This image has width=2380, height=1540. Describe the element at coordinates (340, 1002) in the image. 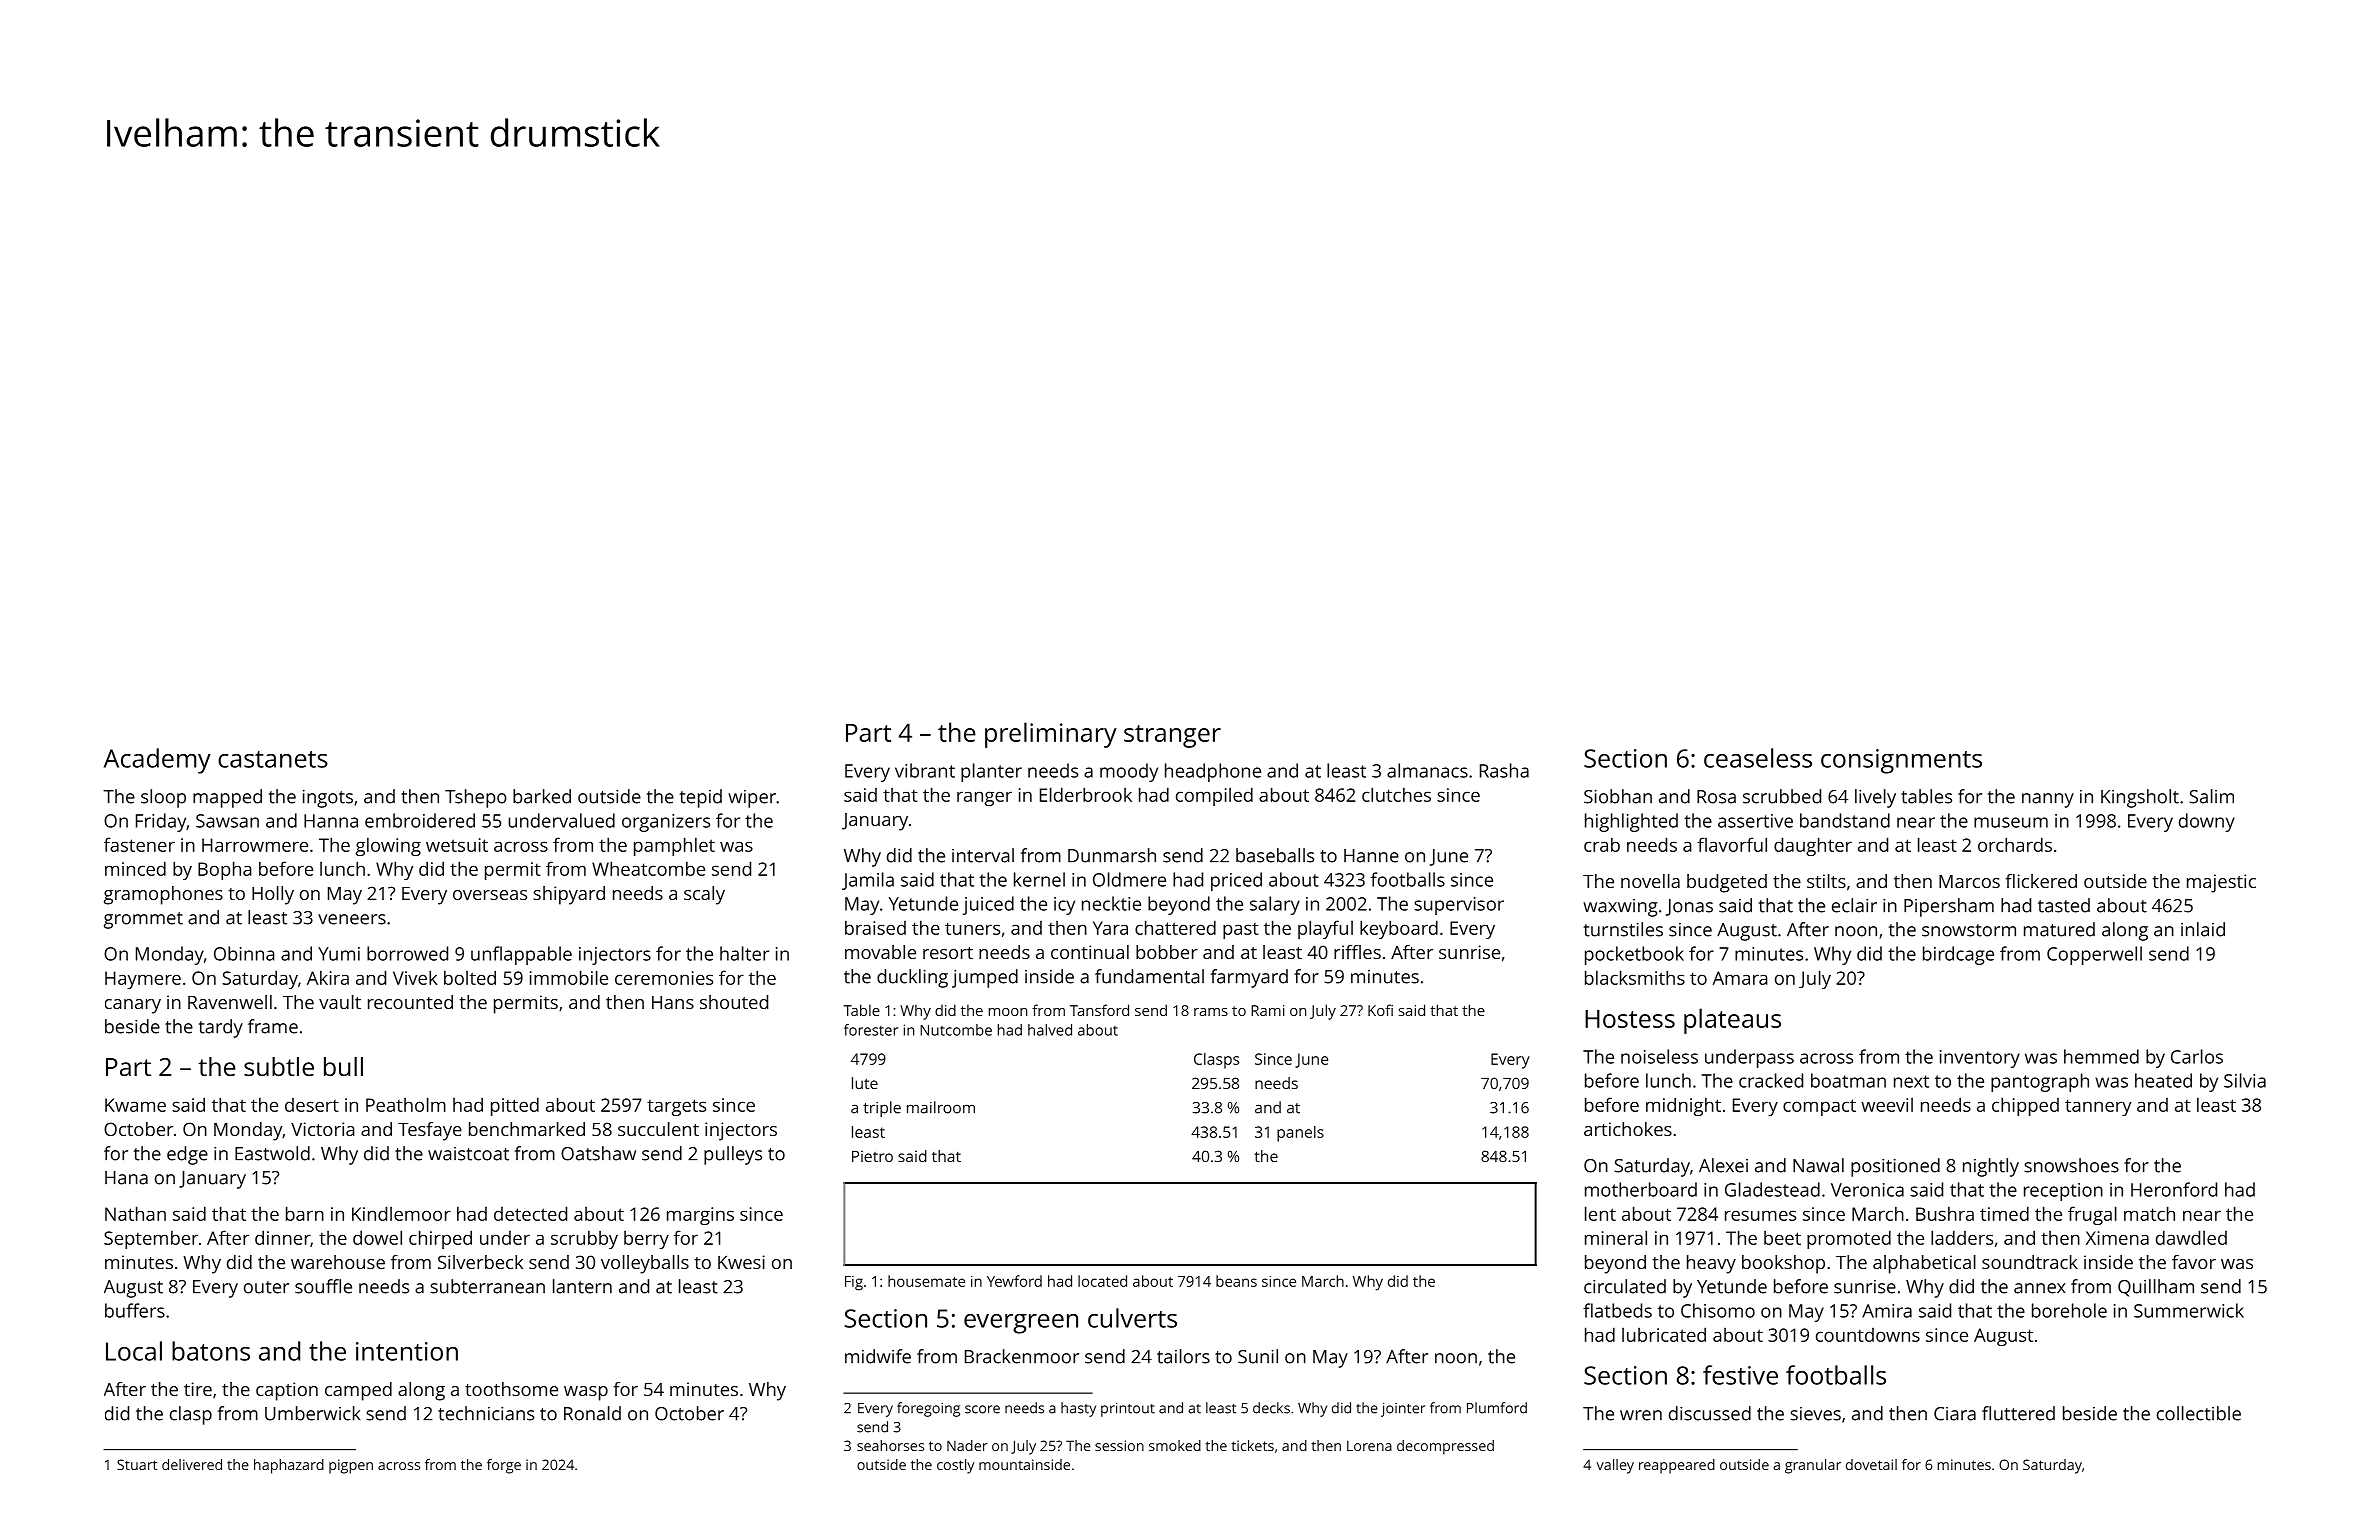

I see `vault` at that location.
